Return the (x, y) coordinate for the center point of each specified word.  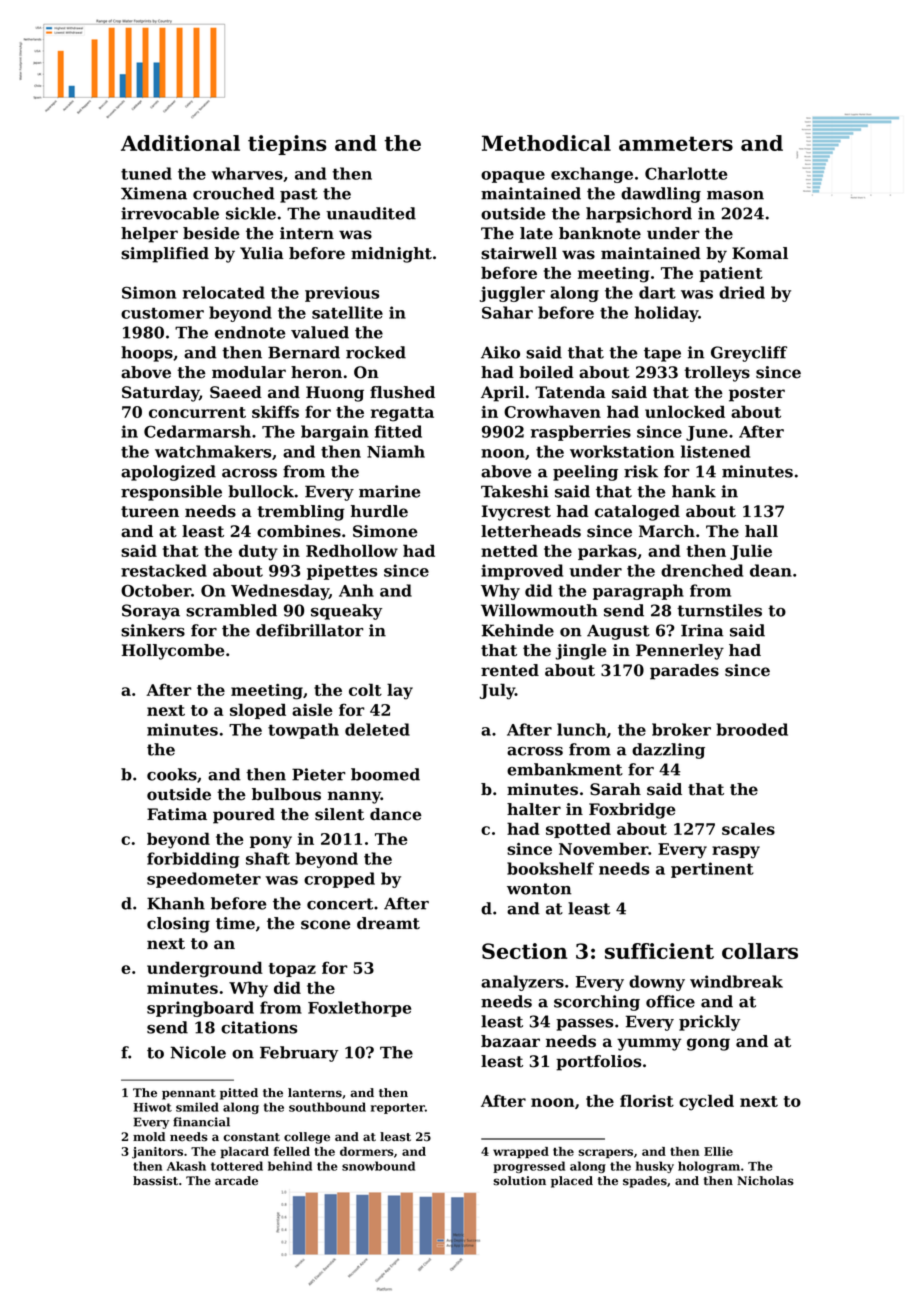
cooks (172, 774)
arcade (236, 1181)
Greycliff (749, 354)
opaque (513, 177)
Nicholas (765, 1181)
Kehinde (518, 630)
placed (572, 1182)
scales (748, 828)
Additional (180, 143)
